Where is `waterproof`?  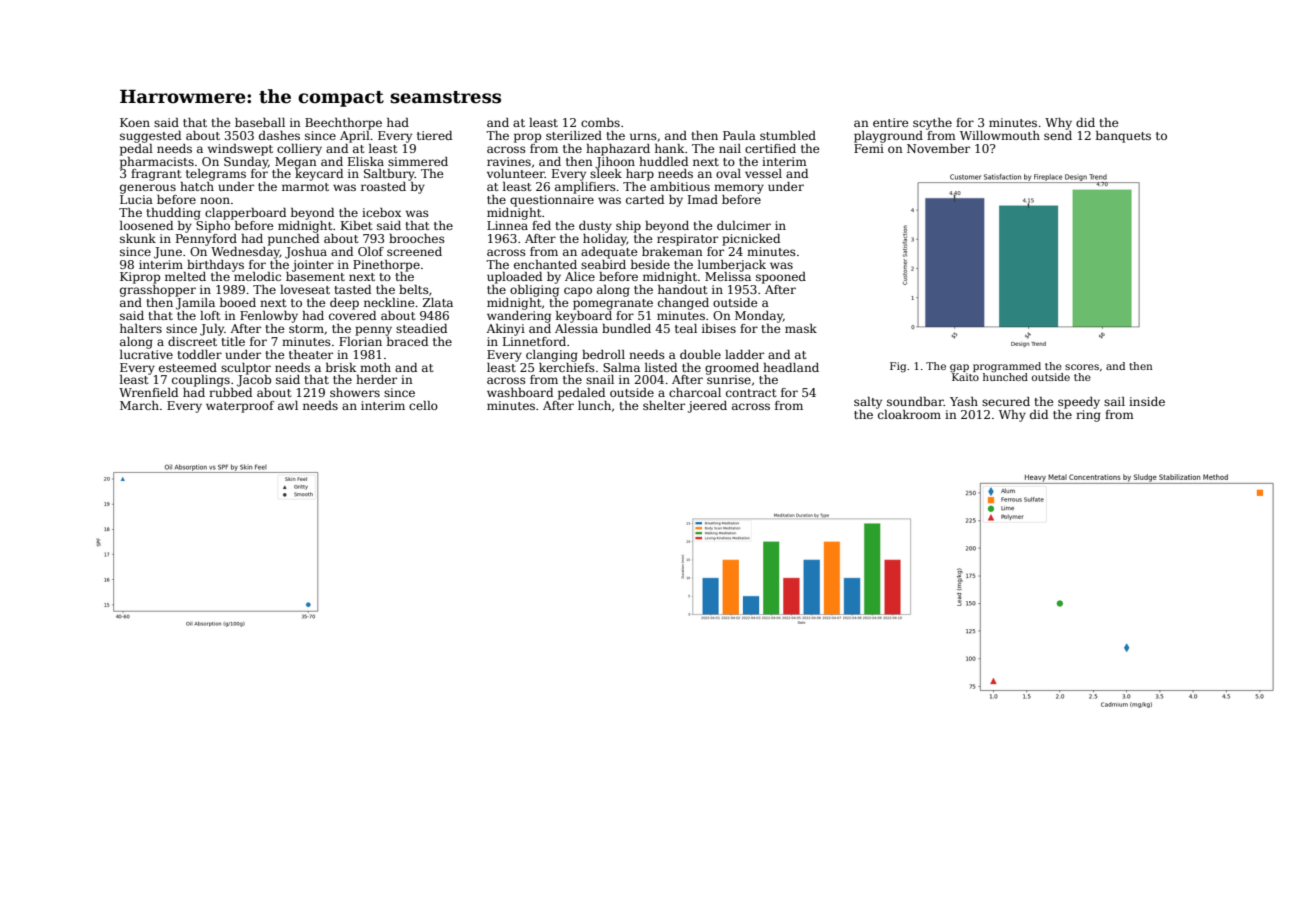 waterproof is located at coordinates (240, 407).
